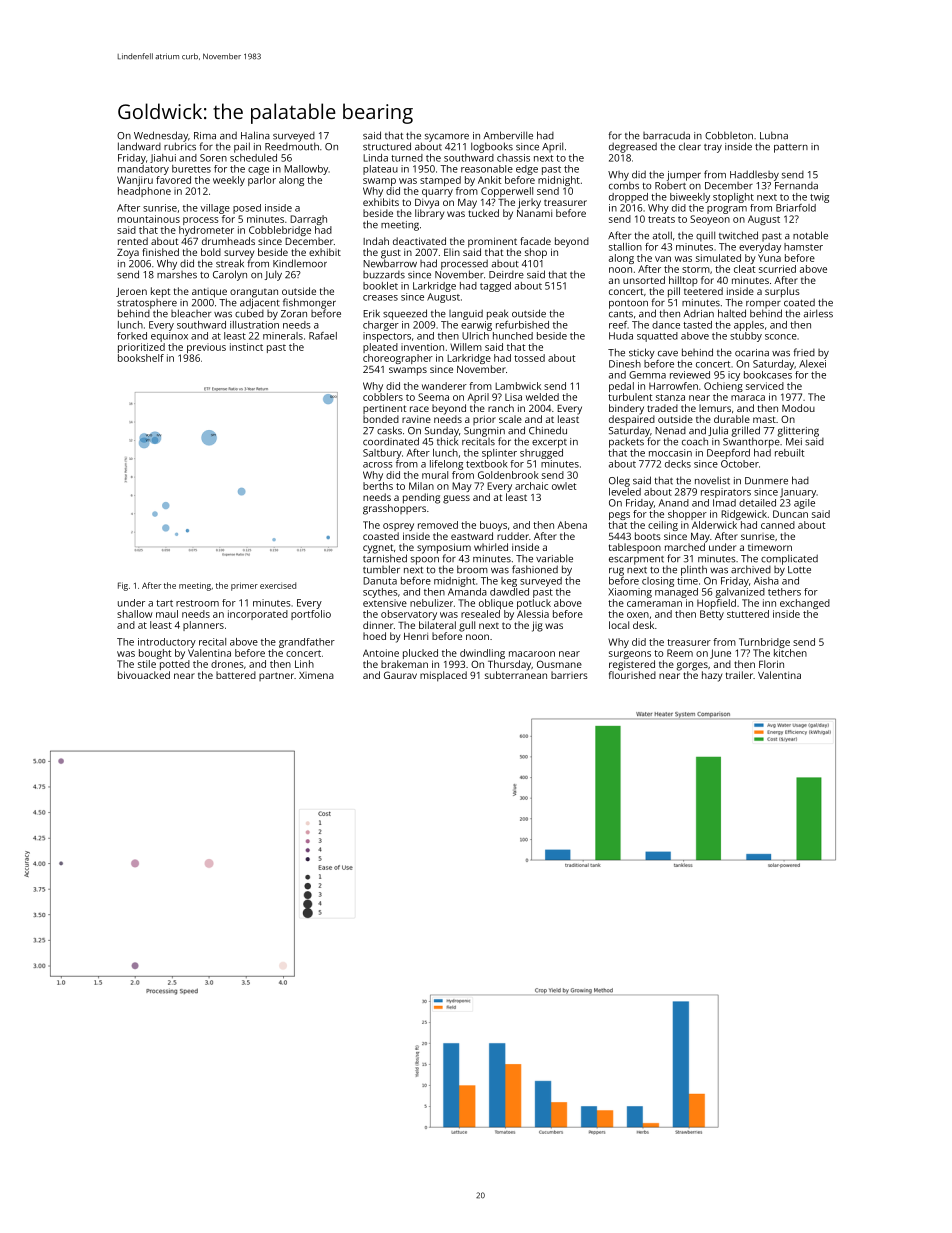 The width and height of the screenshot is (952, 1233). Describe the element at coordinates (549, 443) in the screenshot. I see `excerpt` at that location.
